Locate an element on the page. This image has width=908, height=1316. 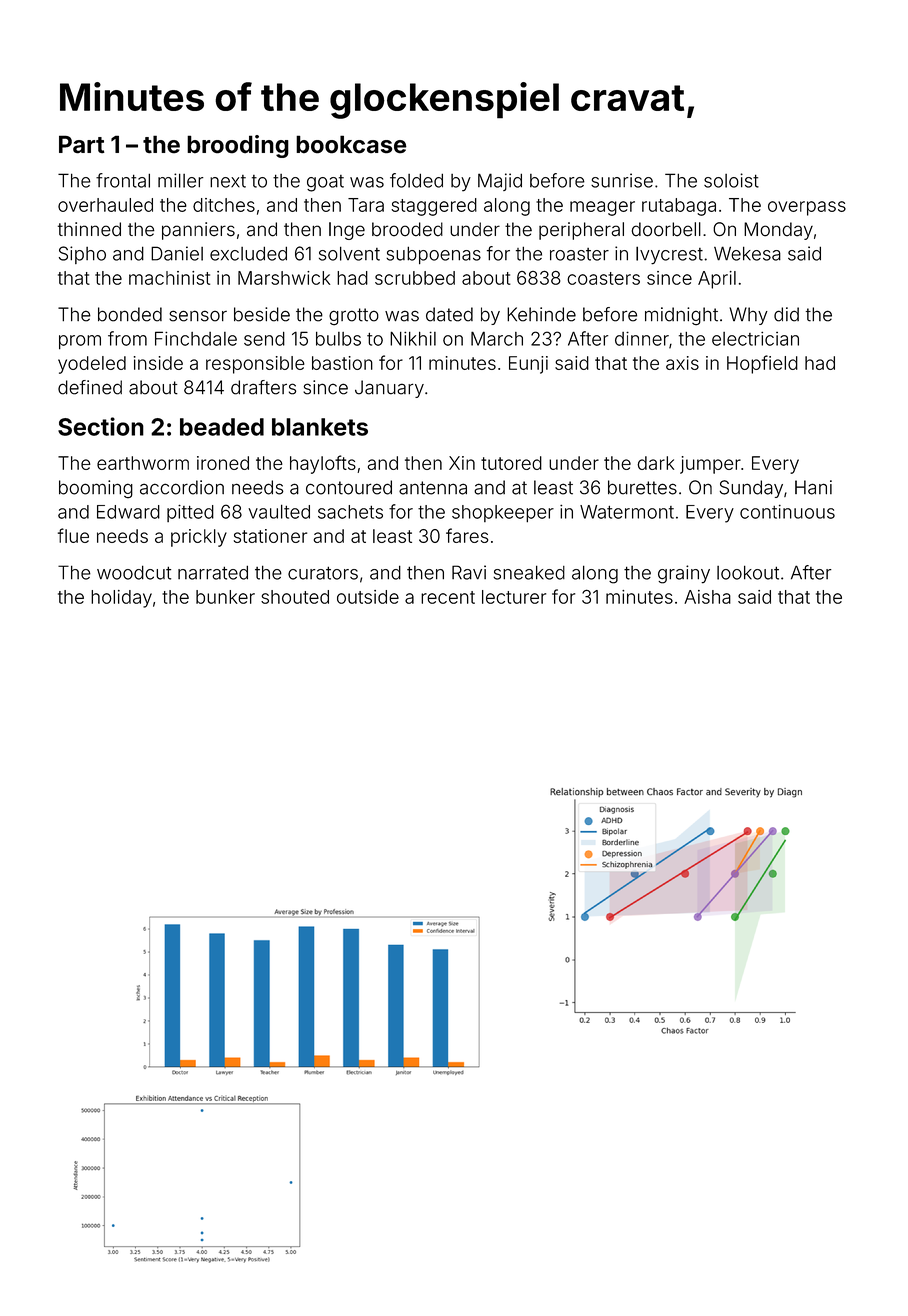
blankets is located at coordinates (320, 427).
